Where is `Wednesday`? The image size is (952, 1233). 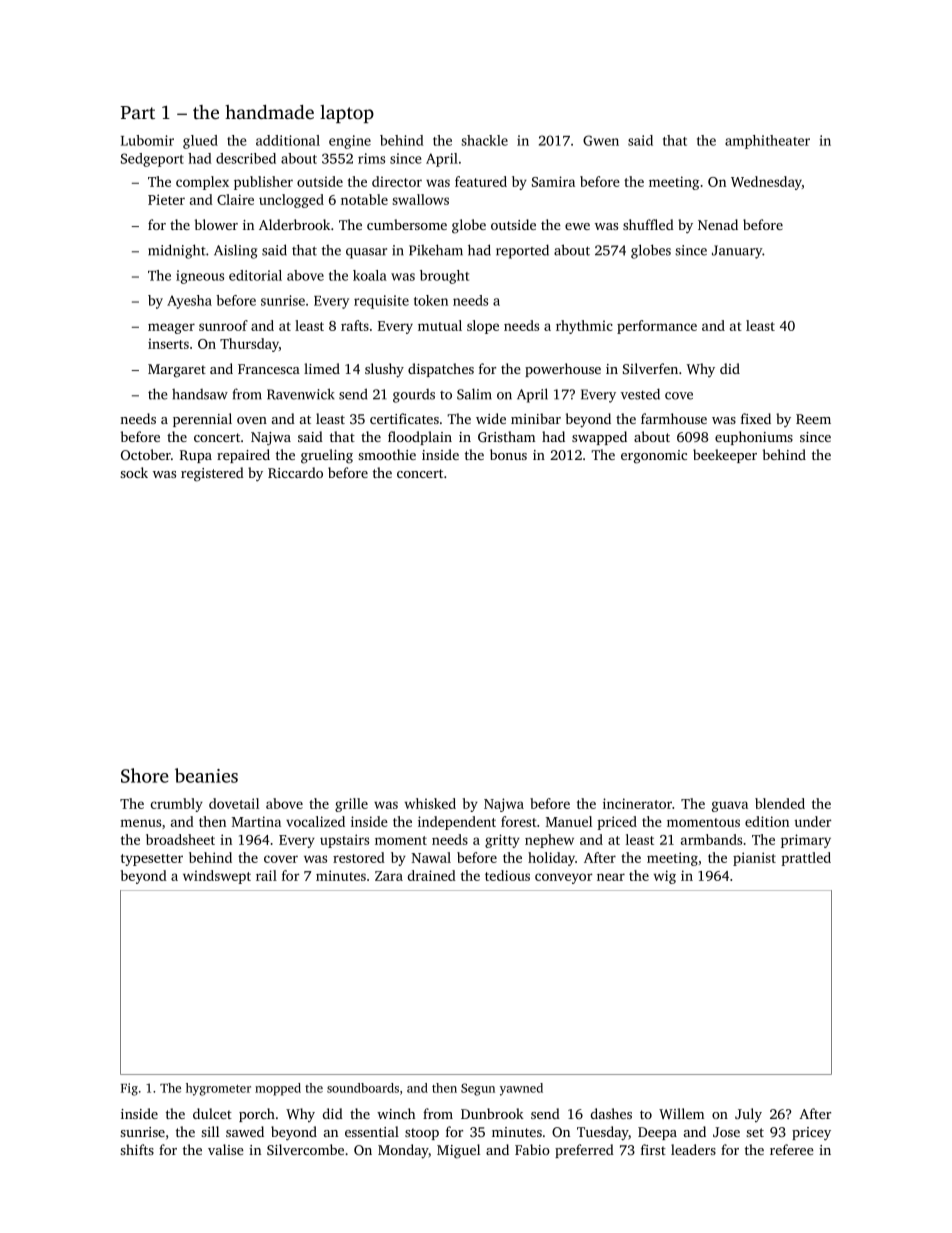
Wednesday is located at coordinates (766, 183).
